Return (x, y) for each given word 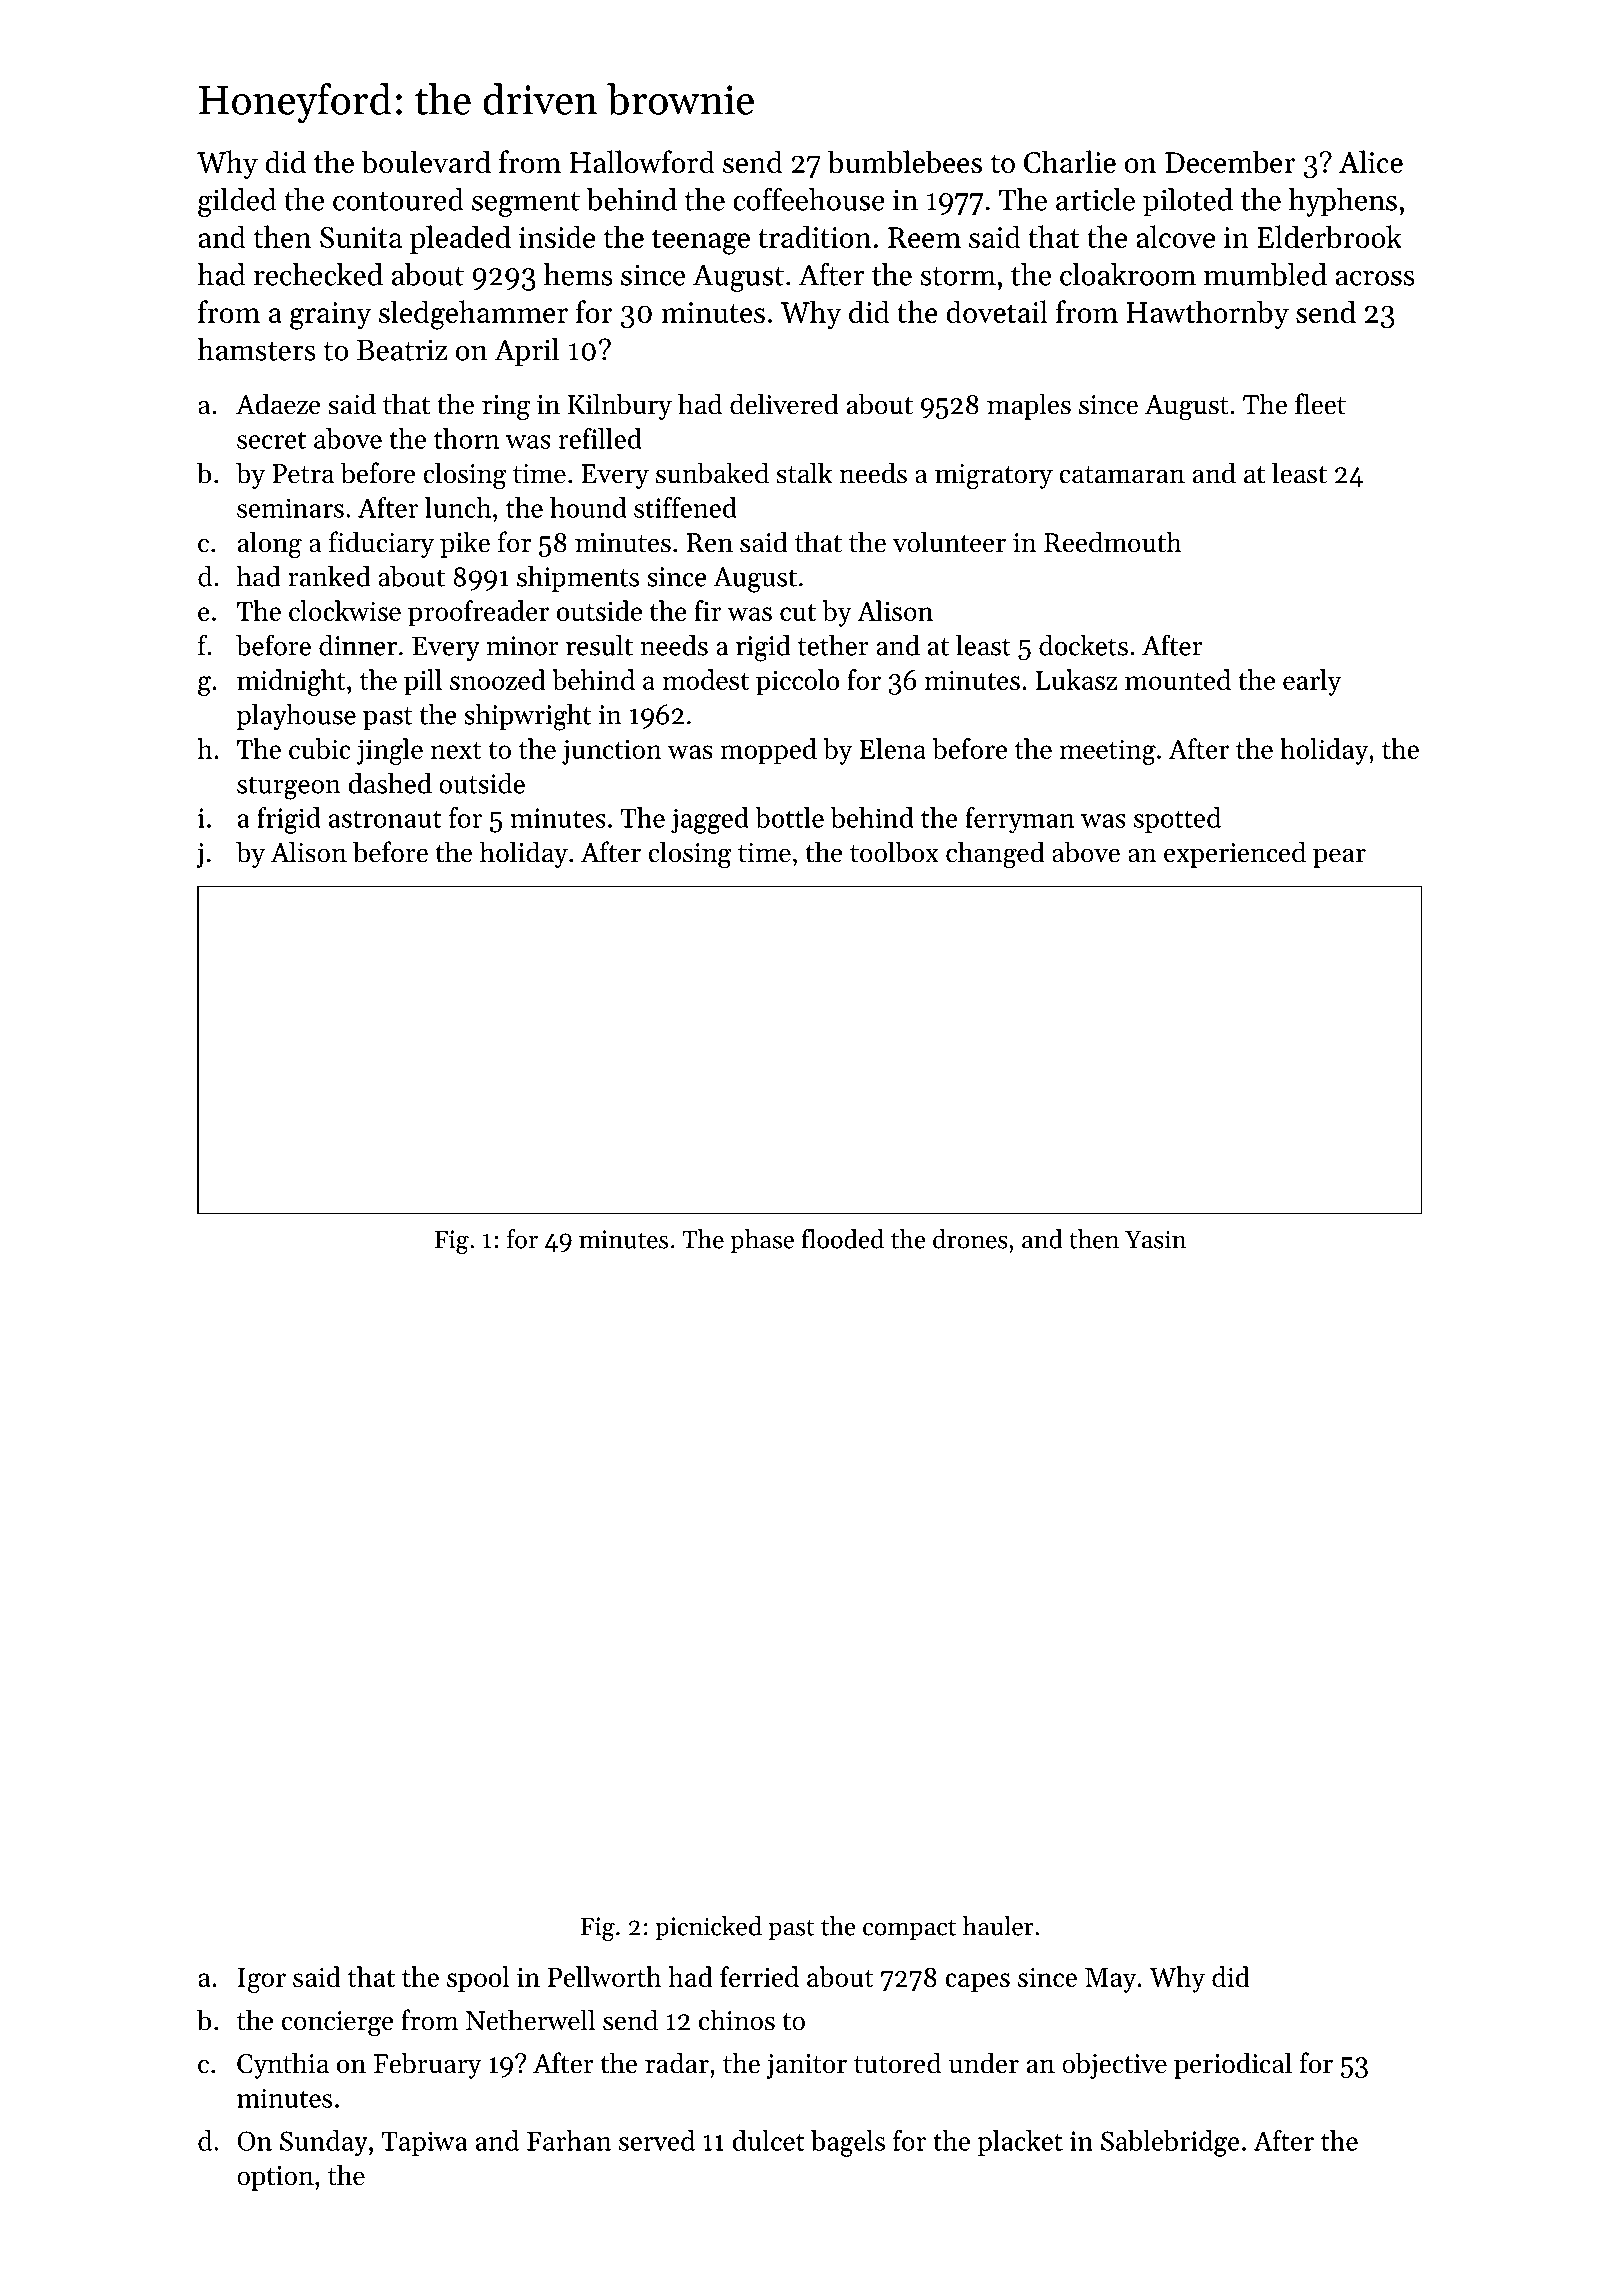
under (984, 2063)
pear (1339, 858)
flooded (843, 1239)
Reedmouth (1113, 542)
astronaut (385, 819)
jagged (710, 820)
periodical (1233, 2065)
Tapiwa (425, 2143)
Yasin (1155, 1239)
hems (578, 274)
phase (762, 1241)
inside (557, 236)
